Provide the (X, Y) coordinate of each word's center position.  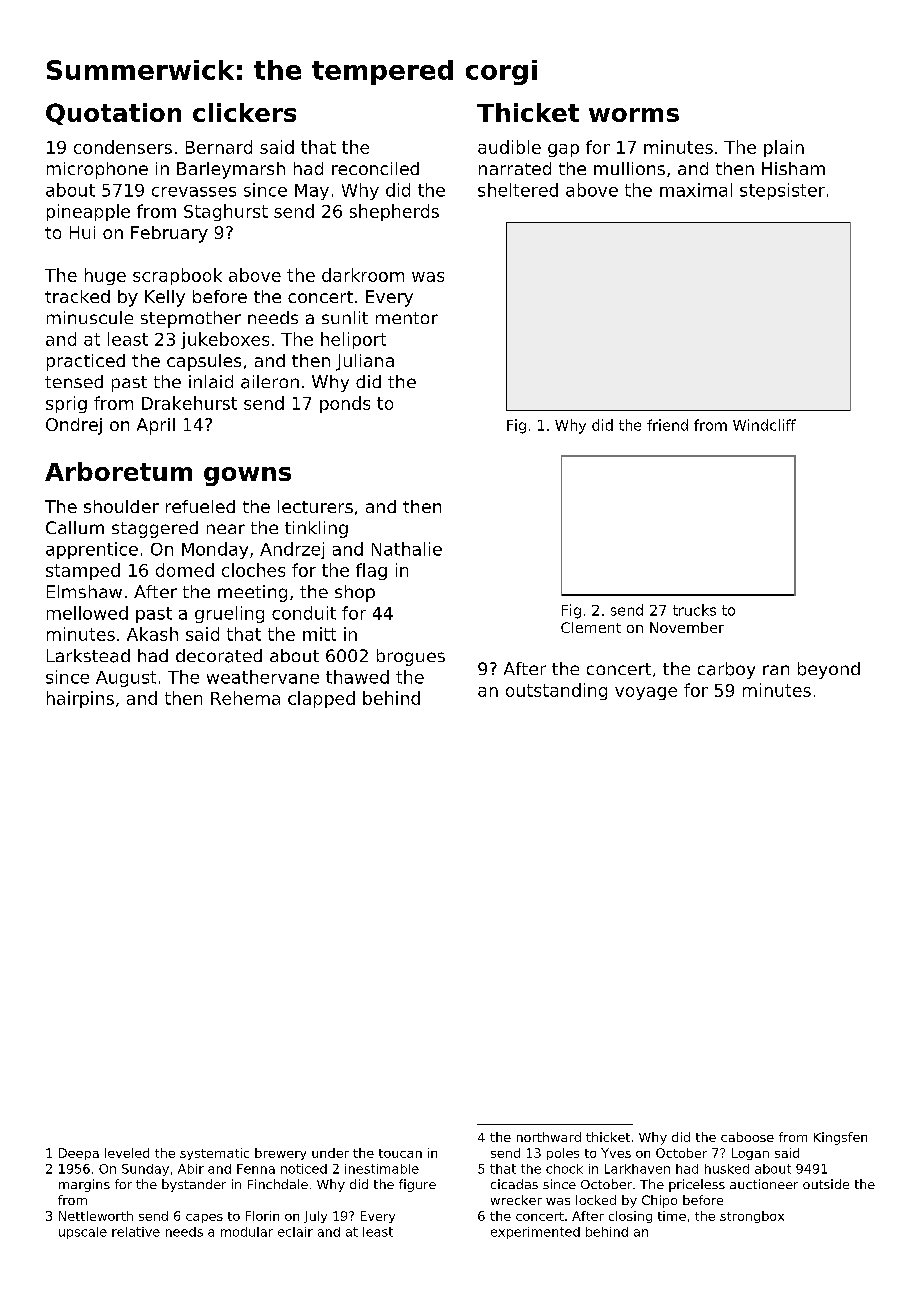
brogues (411, 657)
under (330, 1153)
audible (509, 147)
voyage (646, 693)
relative (136, 1232)
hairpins (80, 699)
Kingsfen (840, 1138)
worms (634, 115)
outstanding (556, 691)
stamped (83, 571)
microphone (97, 170)
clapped (321, 699)
